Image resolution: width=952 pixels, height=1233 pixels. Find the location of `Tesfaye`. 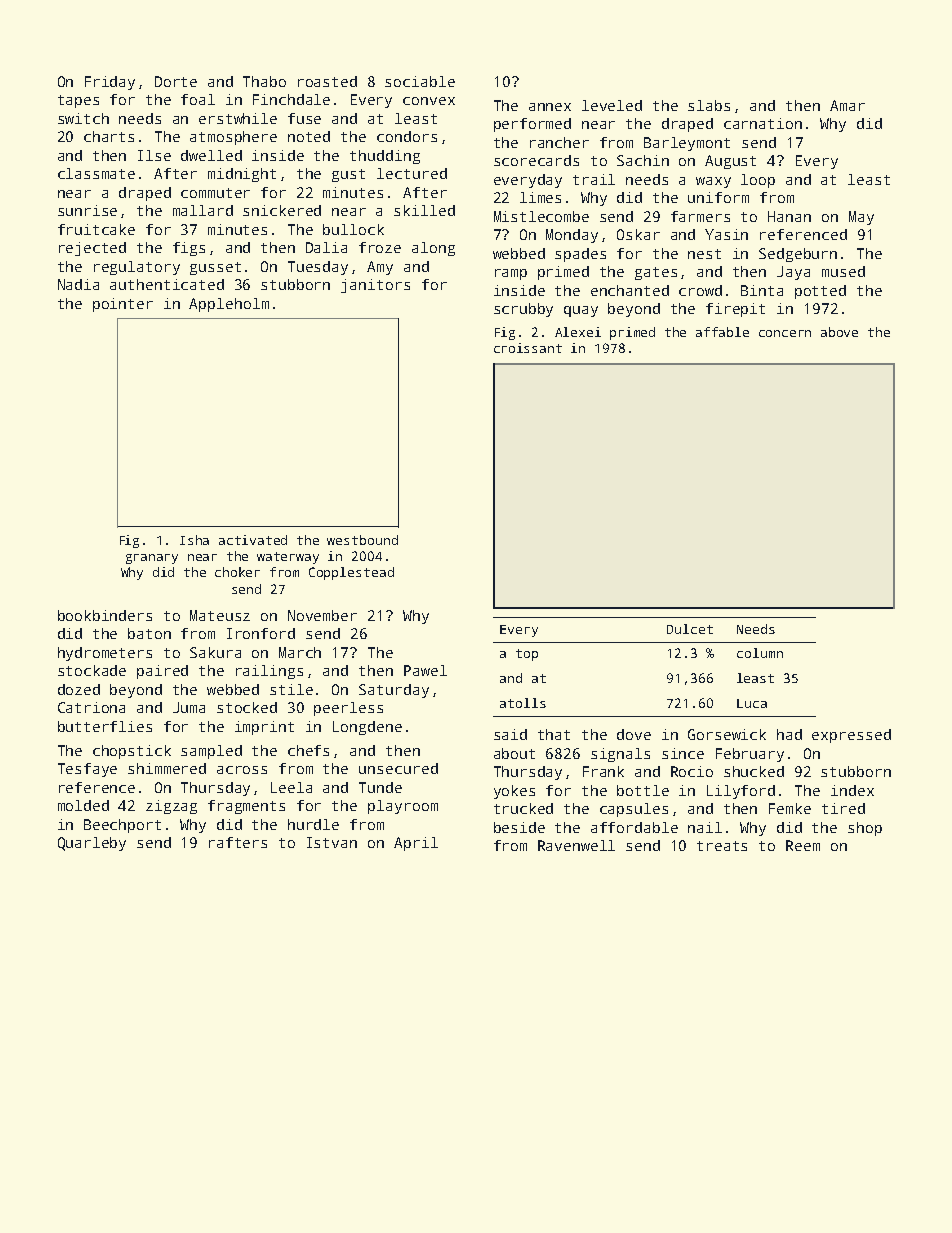

Tesfaye is located at coordinates (87, 770).
